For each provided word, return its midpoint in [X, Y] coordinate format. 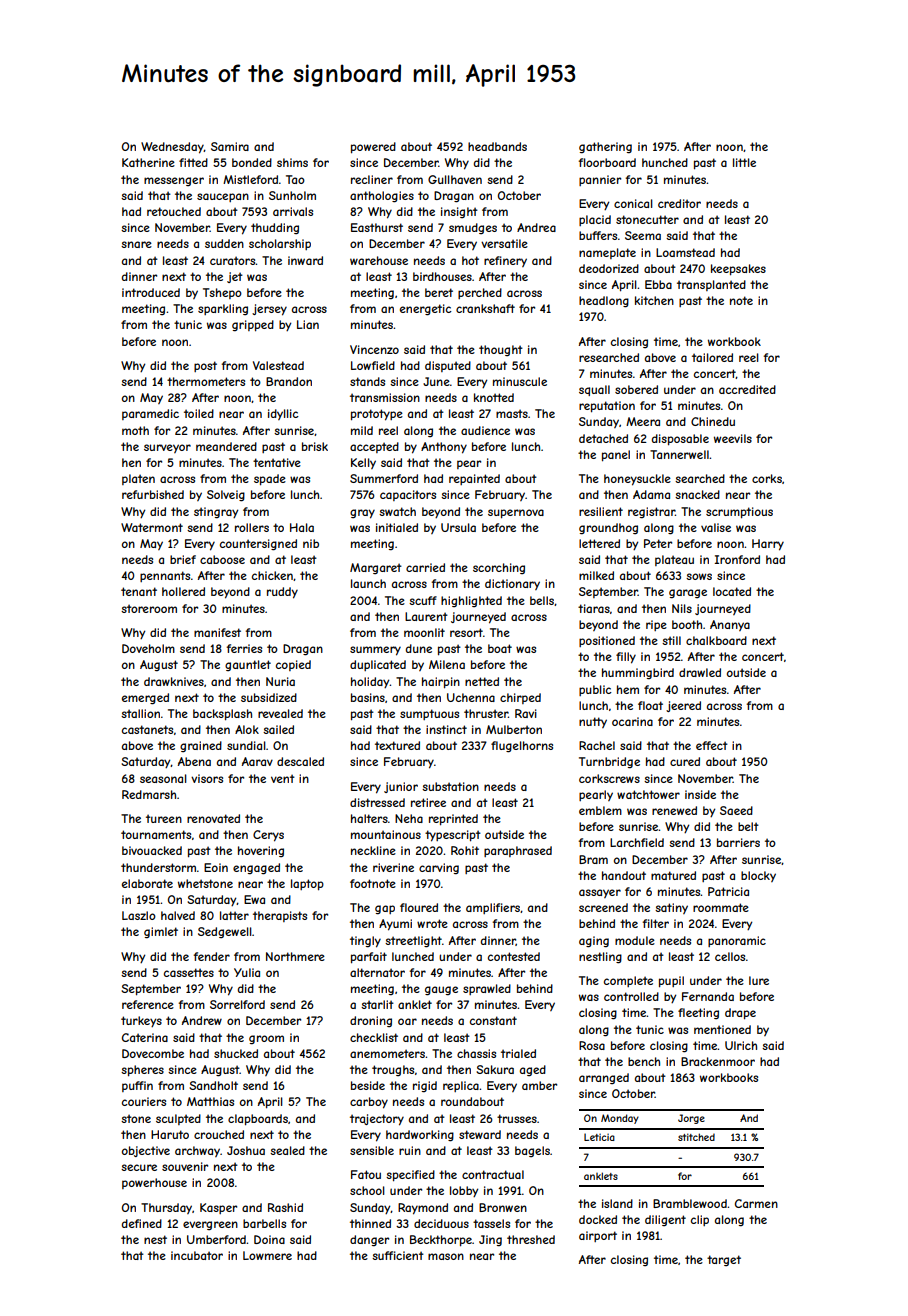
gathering [605, 148]
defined [142, 1223]
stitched [696, 1137]
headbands [497, 146]
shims [292, 162]
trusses [517, 1118]
